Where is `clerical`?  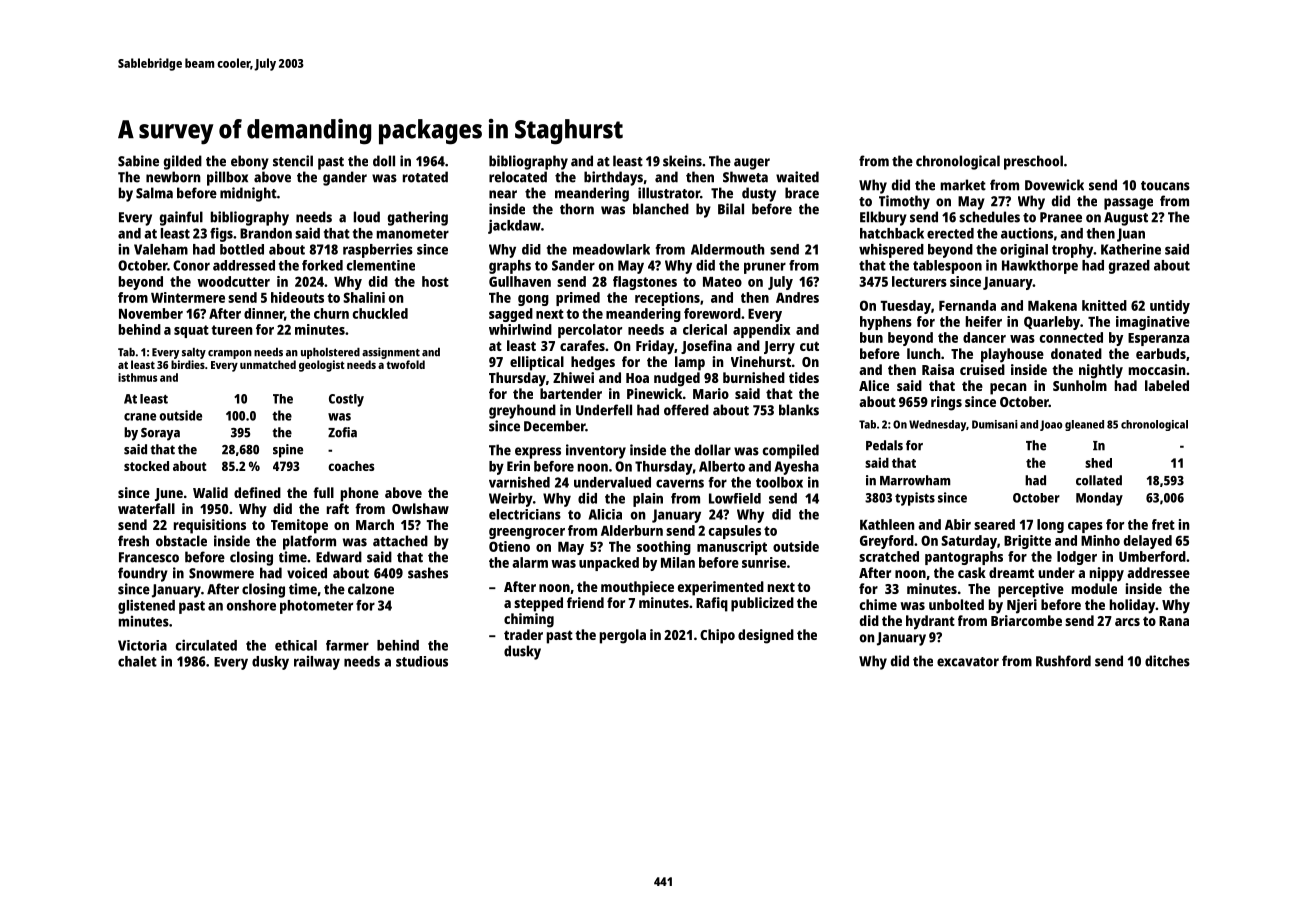 clerical is located at coordinates (705, 329).
